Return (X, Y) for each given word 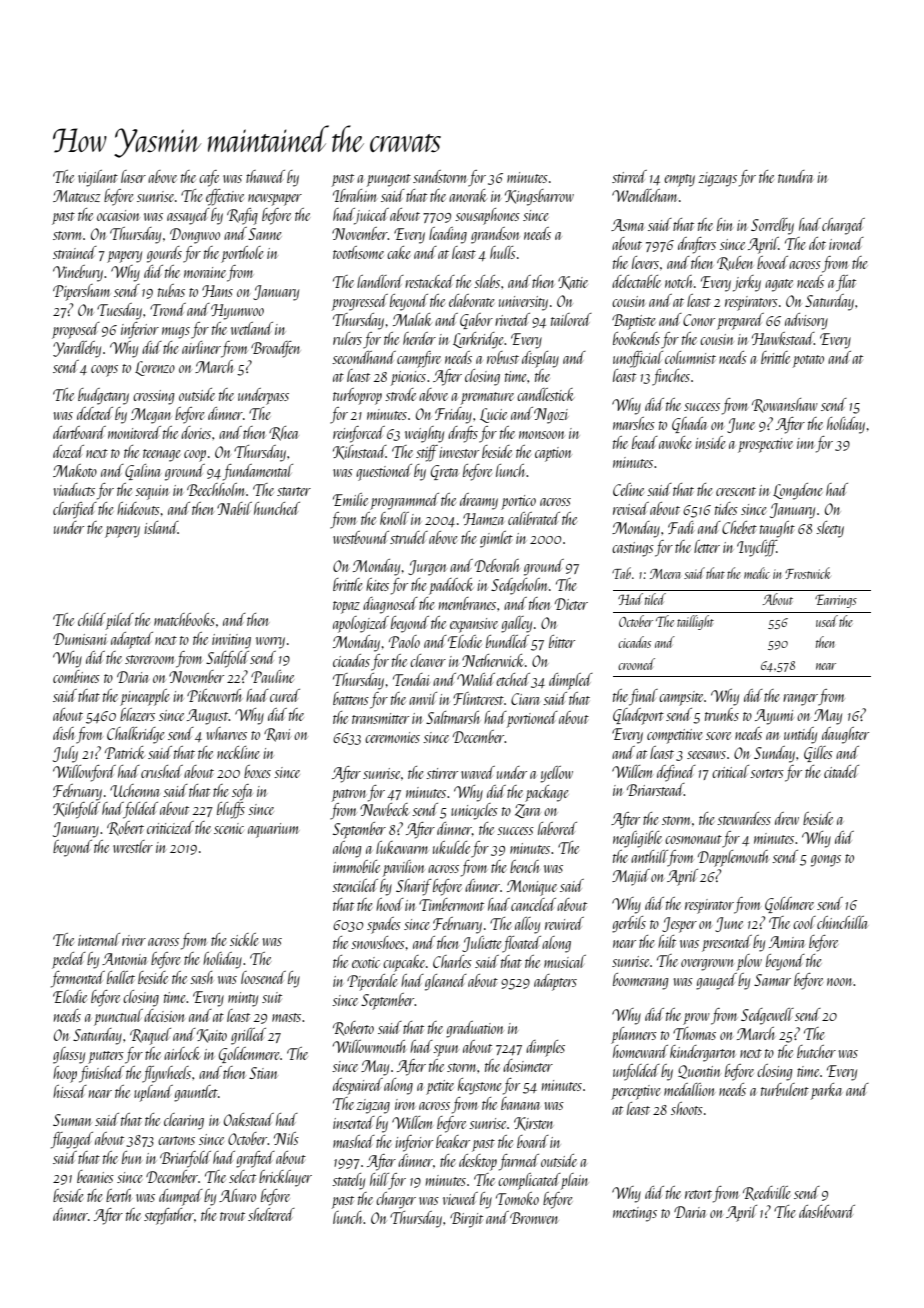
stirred (629, 176)
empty (679, 180)
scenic (229, 828)
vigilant (98, 178)
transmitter (380, 718)
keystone (479, 1086)
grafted (255, 1159)
